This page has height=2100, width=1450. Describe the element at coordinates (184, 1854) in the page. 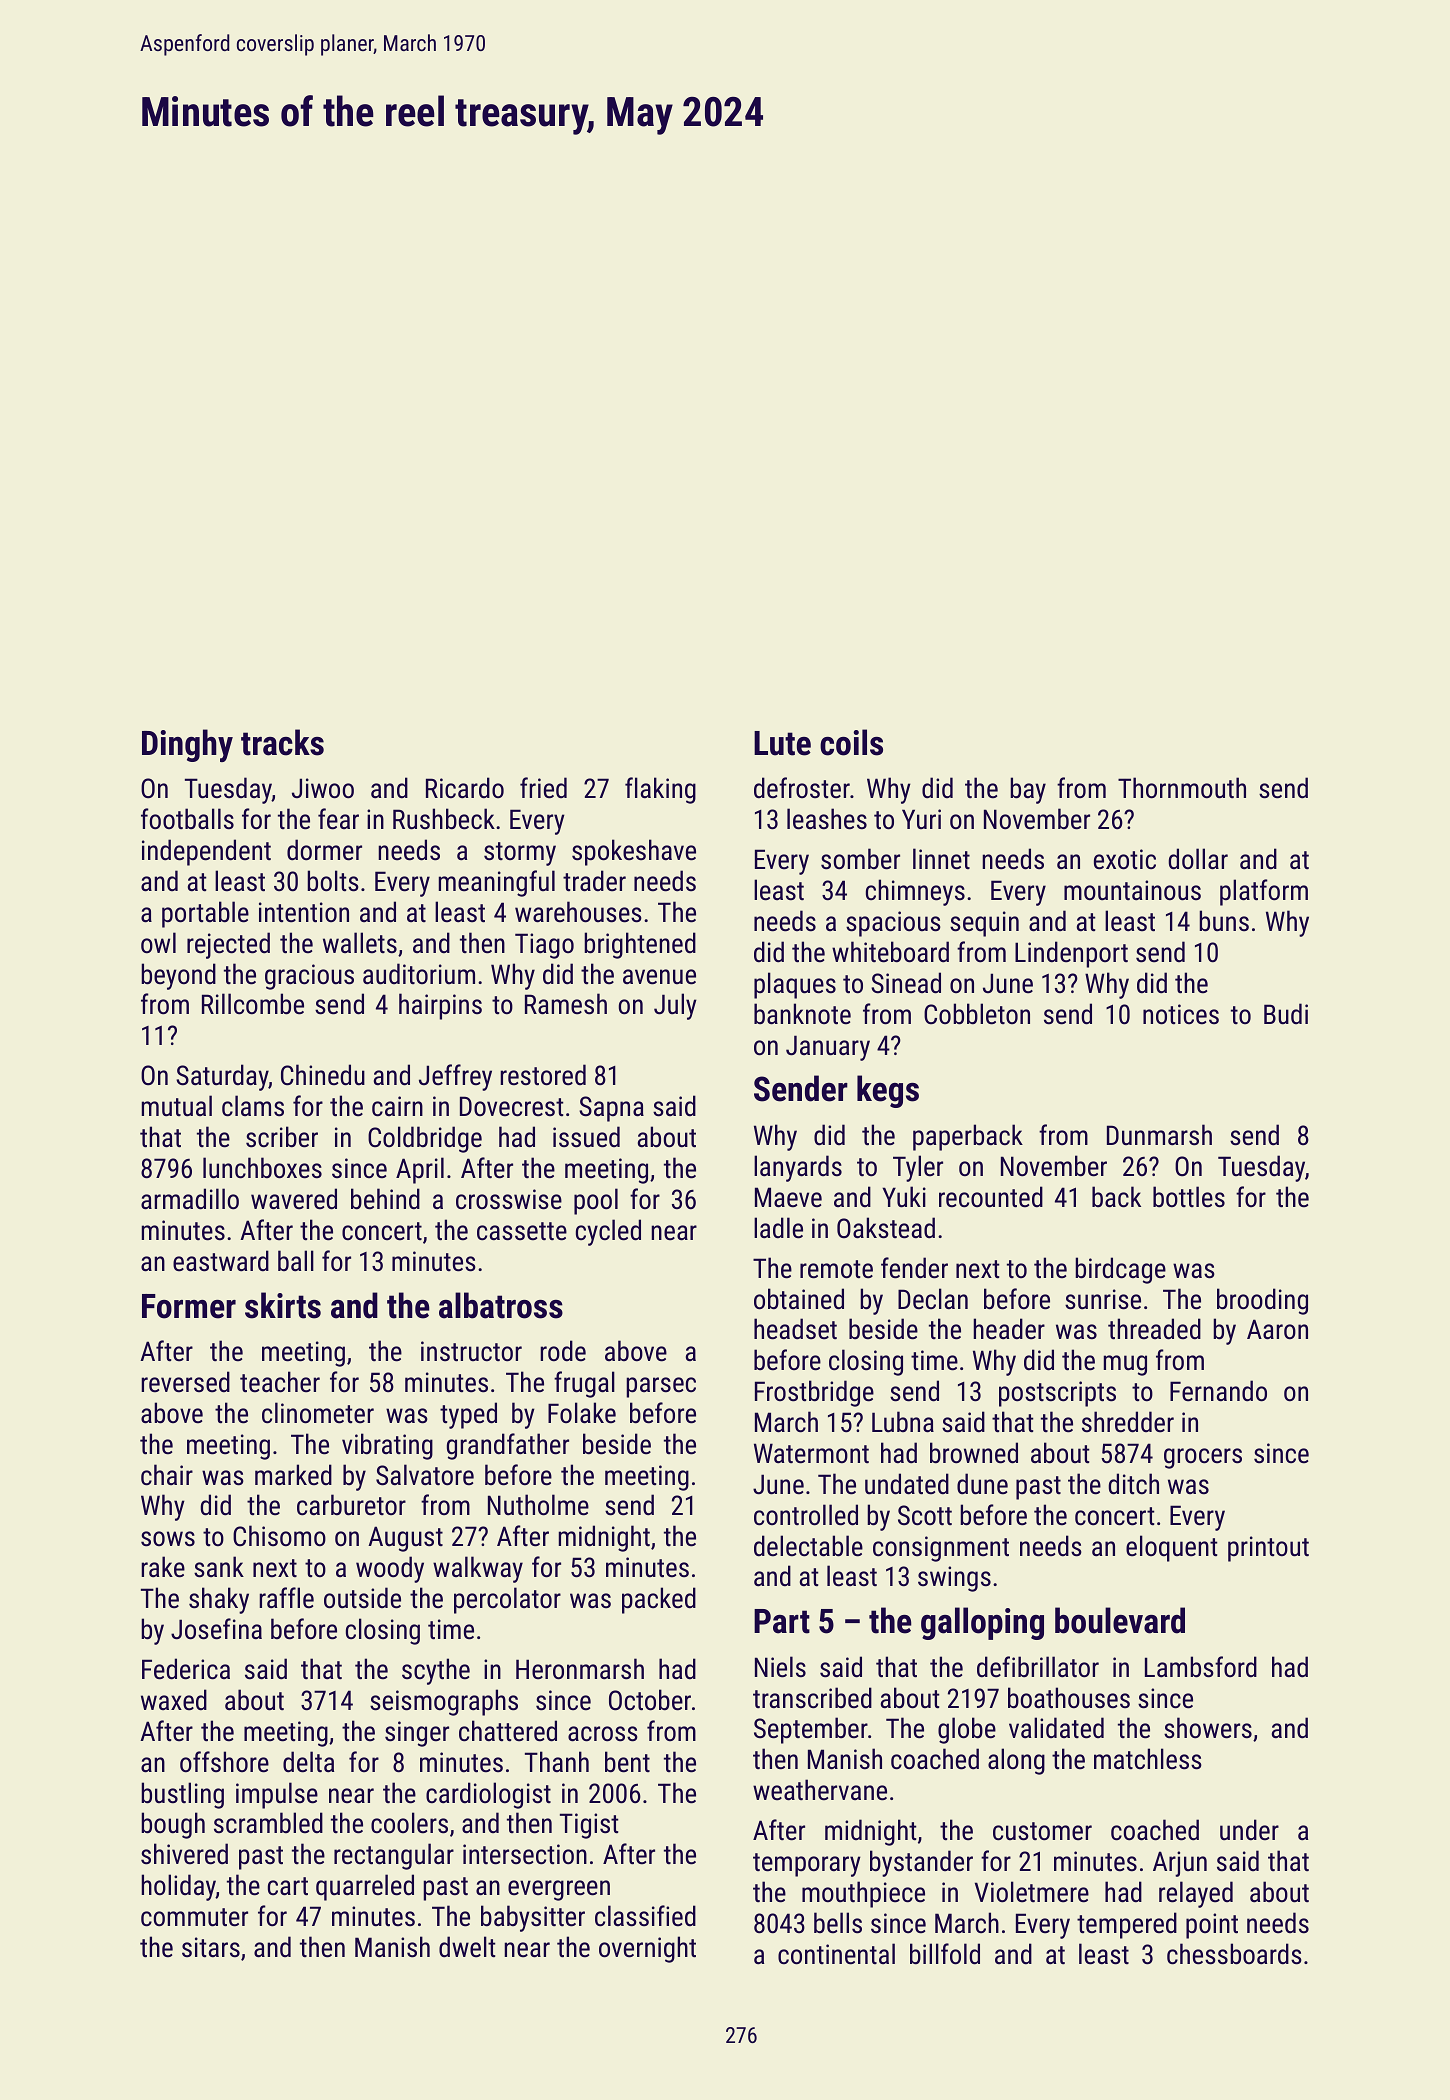

I see `shivered` at that location.
